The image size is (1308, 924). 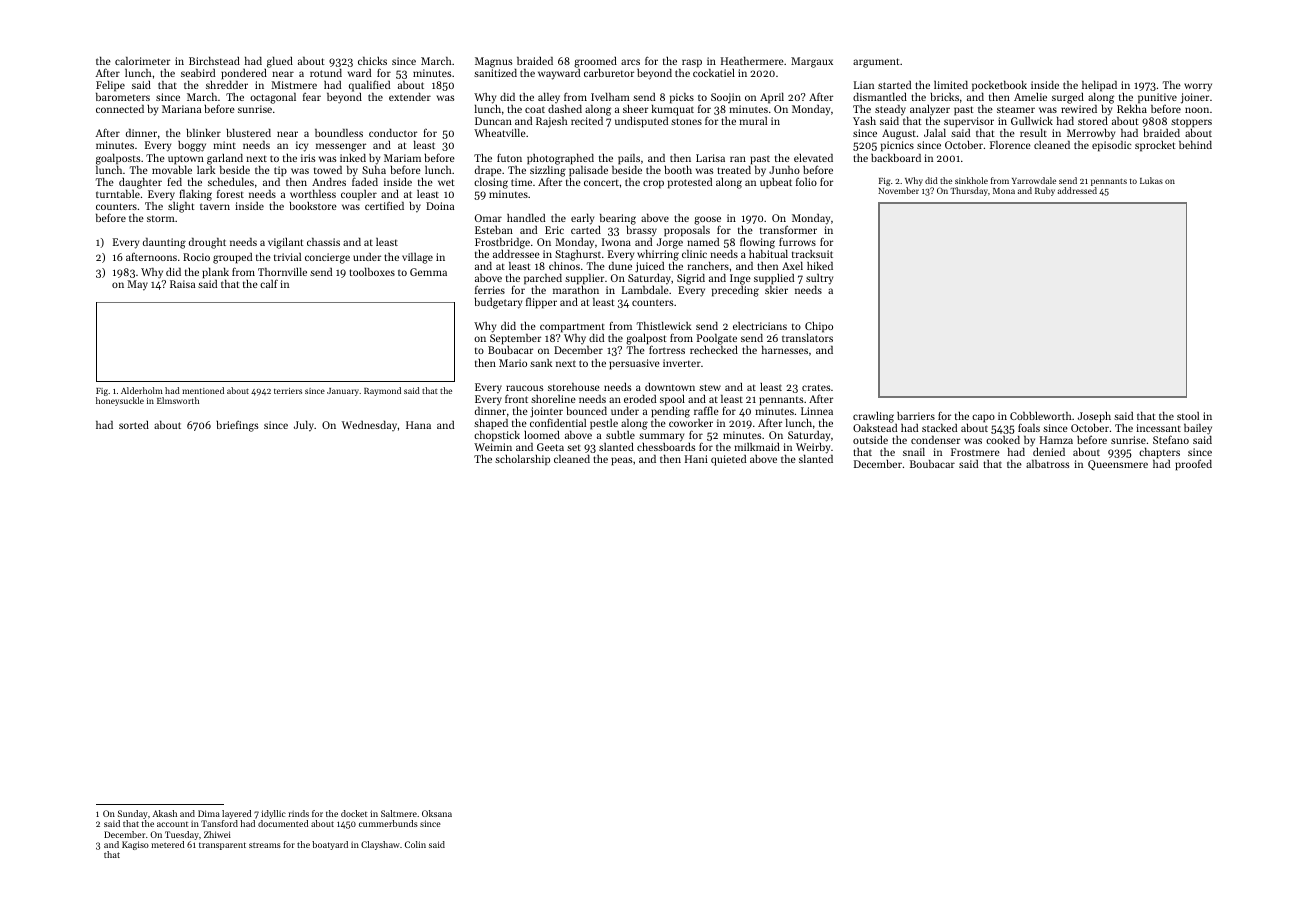 I want to click on briefings, so click(x=237, y=426).
